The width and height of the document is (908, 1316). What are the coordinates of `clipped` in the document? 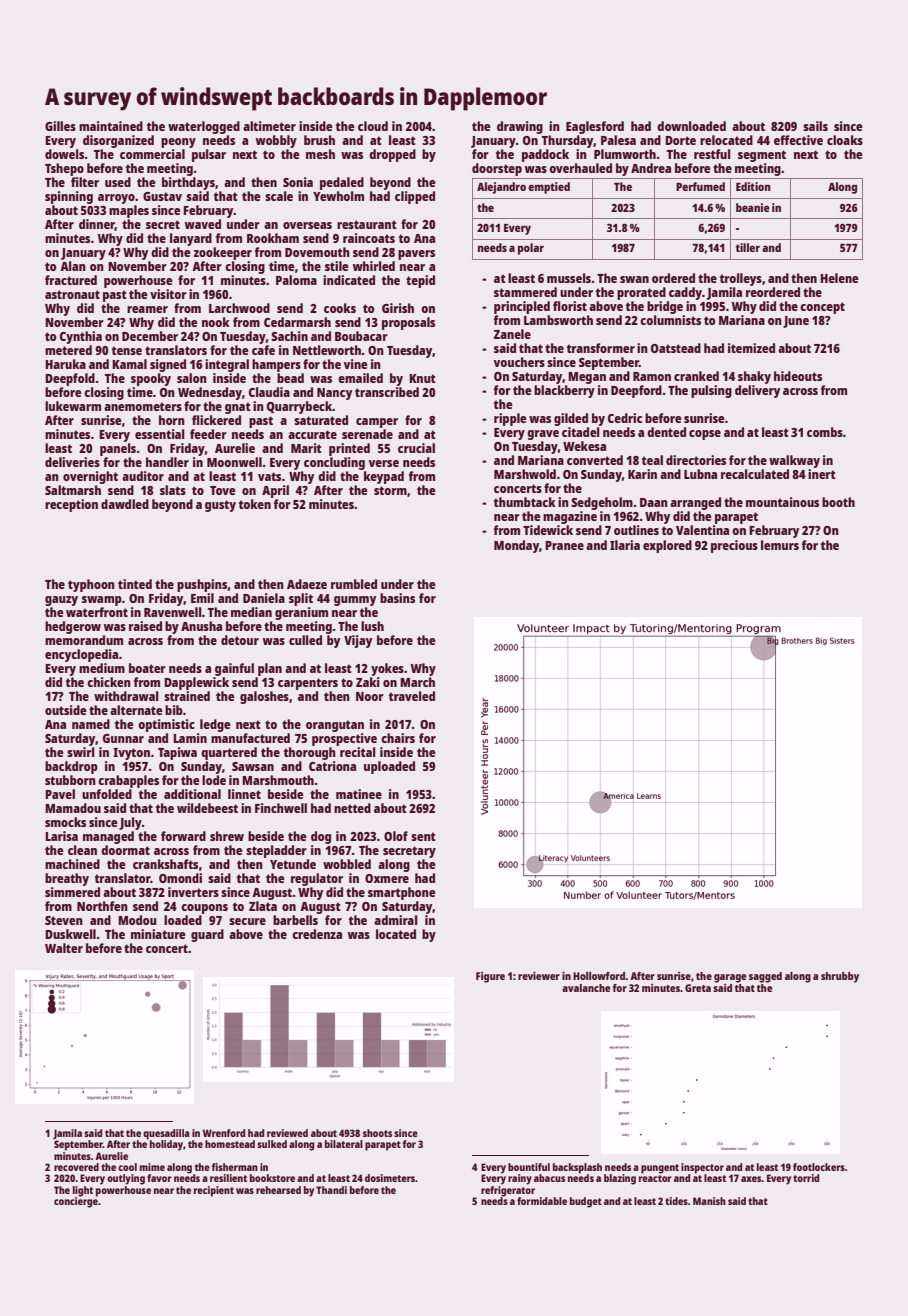 It's located at (415, 197).
